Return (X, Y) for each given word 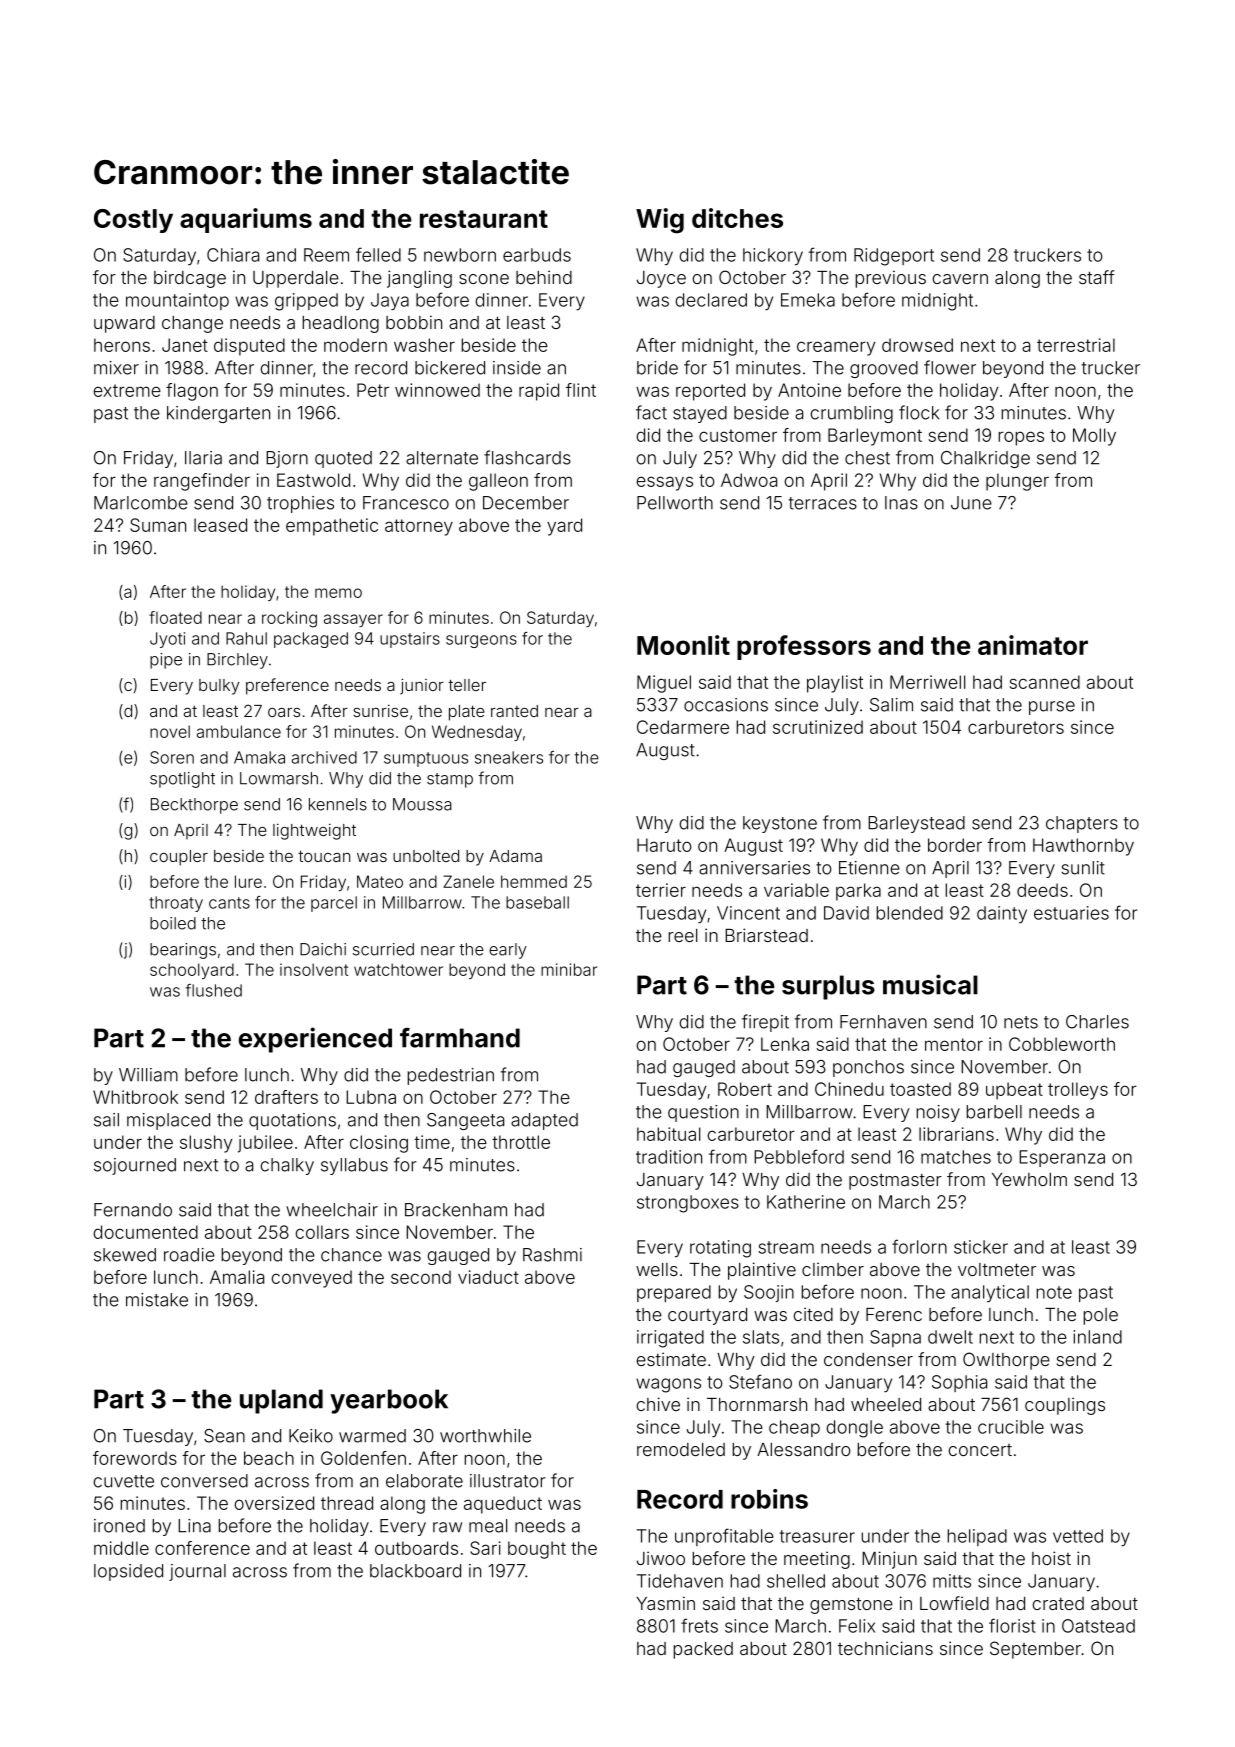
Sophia (959, 1383)
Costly (133, 221)
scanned (1044, 682)
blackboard (415, 1571)
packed (703, 1650)
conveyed (312, 1279)
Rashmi (552, 1255)
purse (1052, 708)
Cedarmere (683, 727)
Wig (660, 221)
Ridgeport (894, 257)
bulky (219, 687)
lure (248, 881)
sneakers (509, 757)
